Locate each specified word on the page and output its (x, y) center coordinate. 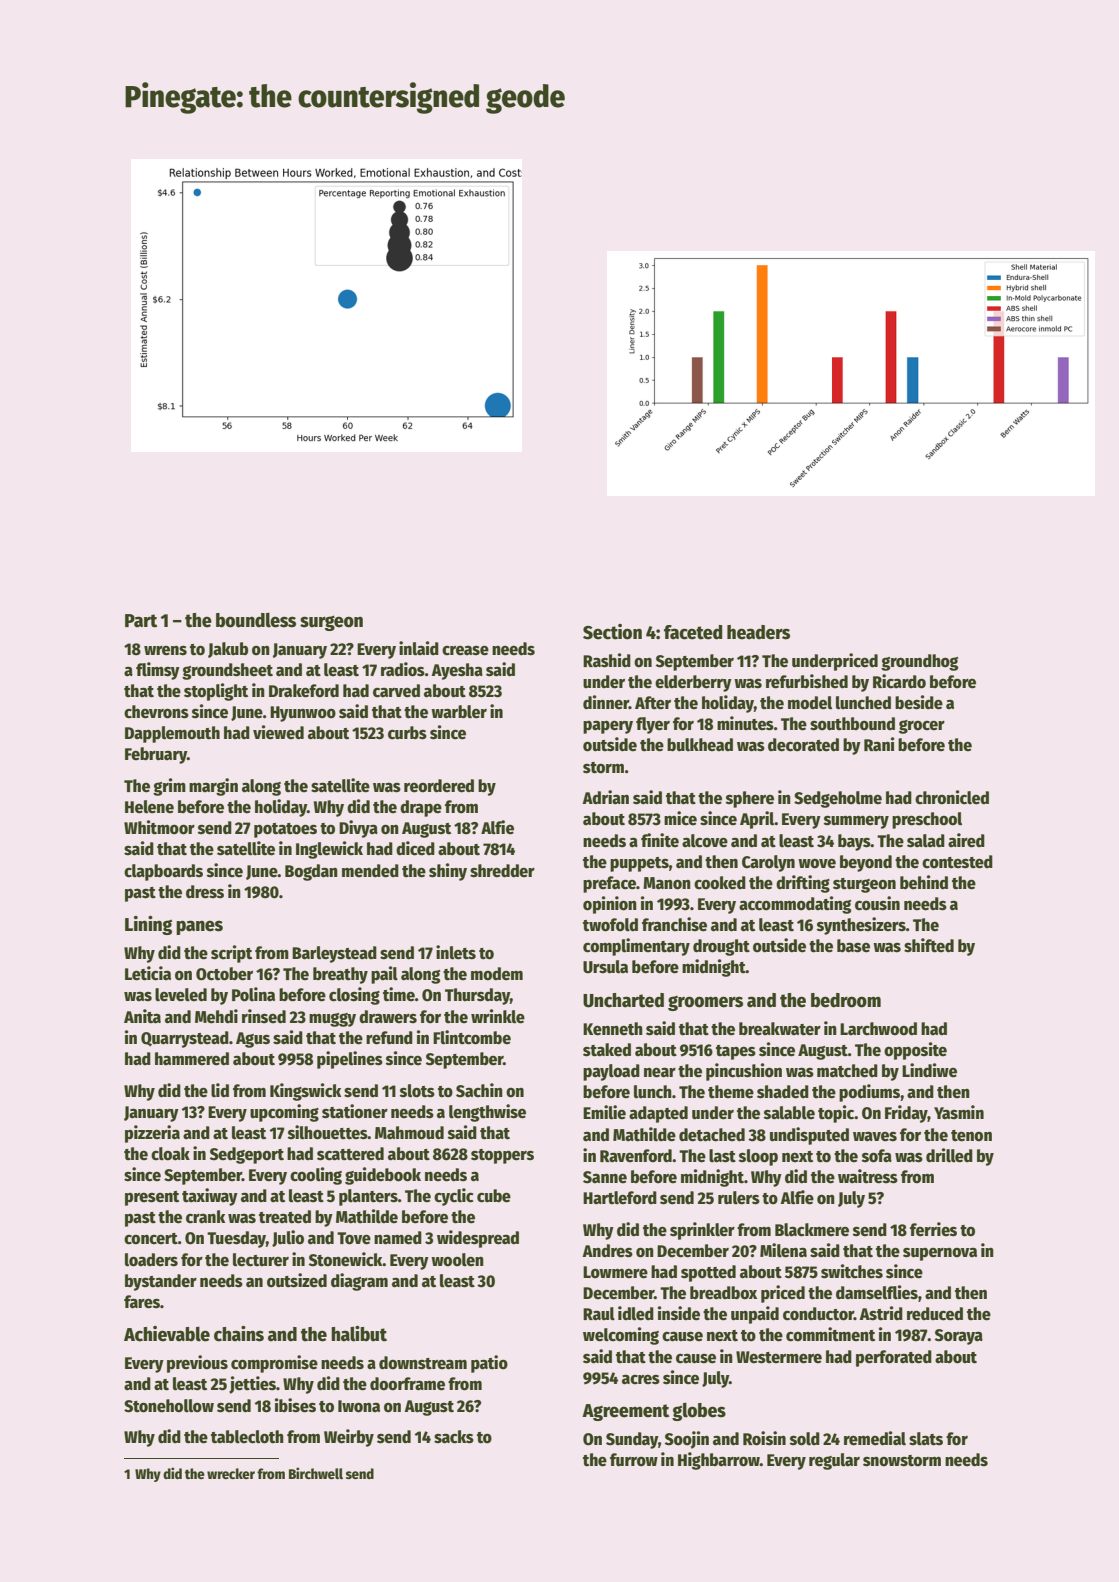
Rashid (607, 660)
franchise (674, 924)
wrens (165, 651)
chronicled (952, 797)
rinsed (264, 1016)
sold (805, 1439)
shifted (929, 945)
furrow (634, 1460)
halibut (359, 1334)
